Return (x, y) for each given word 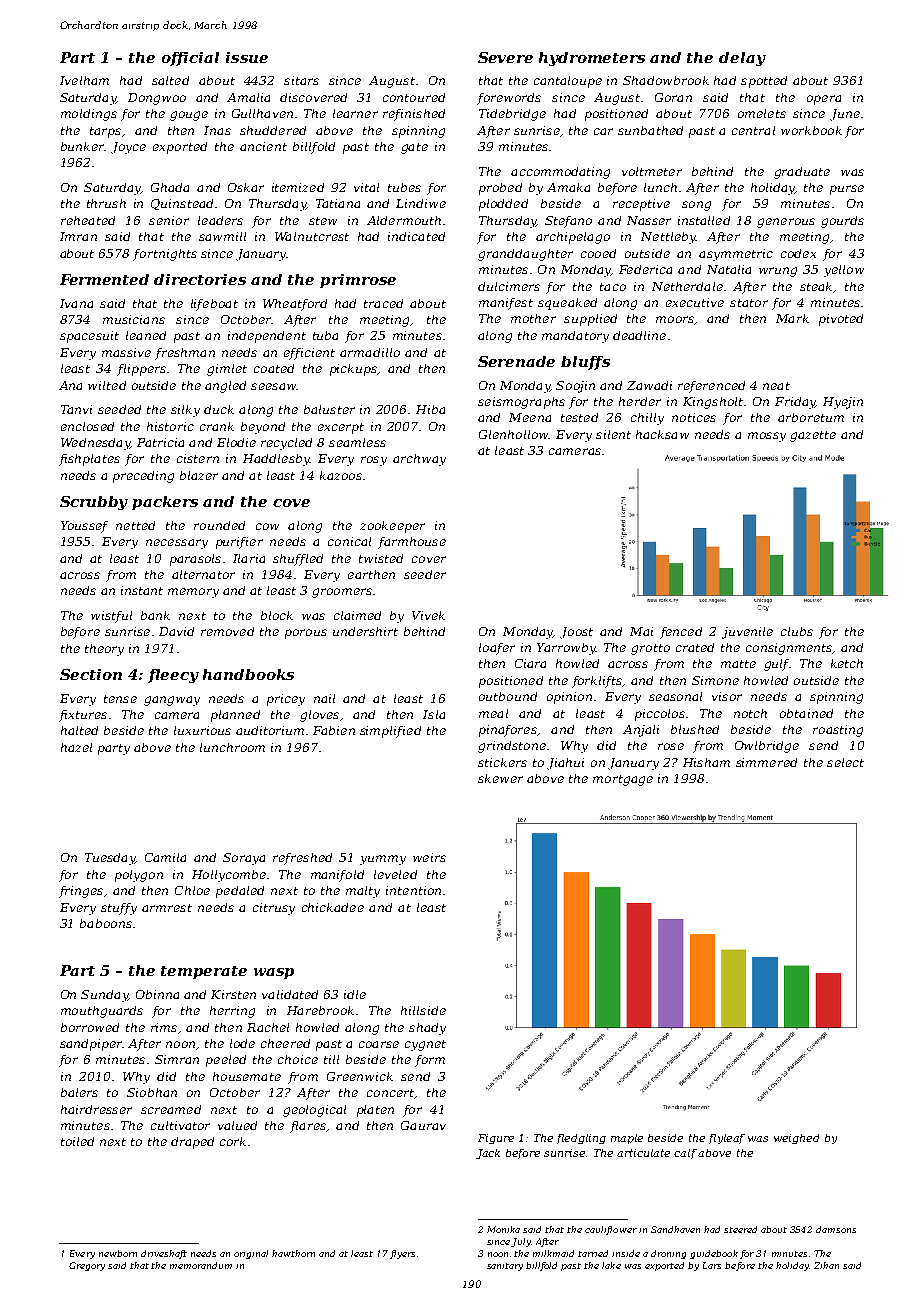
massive (126, 352)
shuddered (273, 130)
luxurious (202, 730)
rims (164, 1027)
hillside (423, 1010)
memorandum (201, 1265)
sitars (301, 80)
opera (824, 100)
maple (627, 1139)
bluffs (585, 363)
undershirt (365, 631)
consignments (789, 649)
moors (675, 319)
